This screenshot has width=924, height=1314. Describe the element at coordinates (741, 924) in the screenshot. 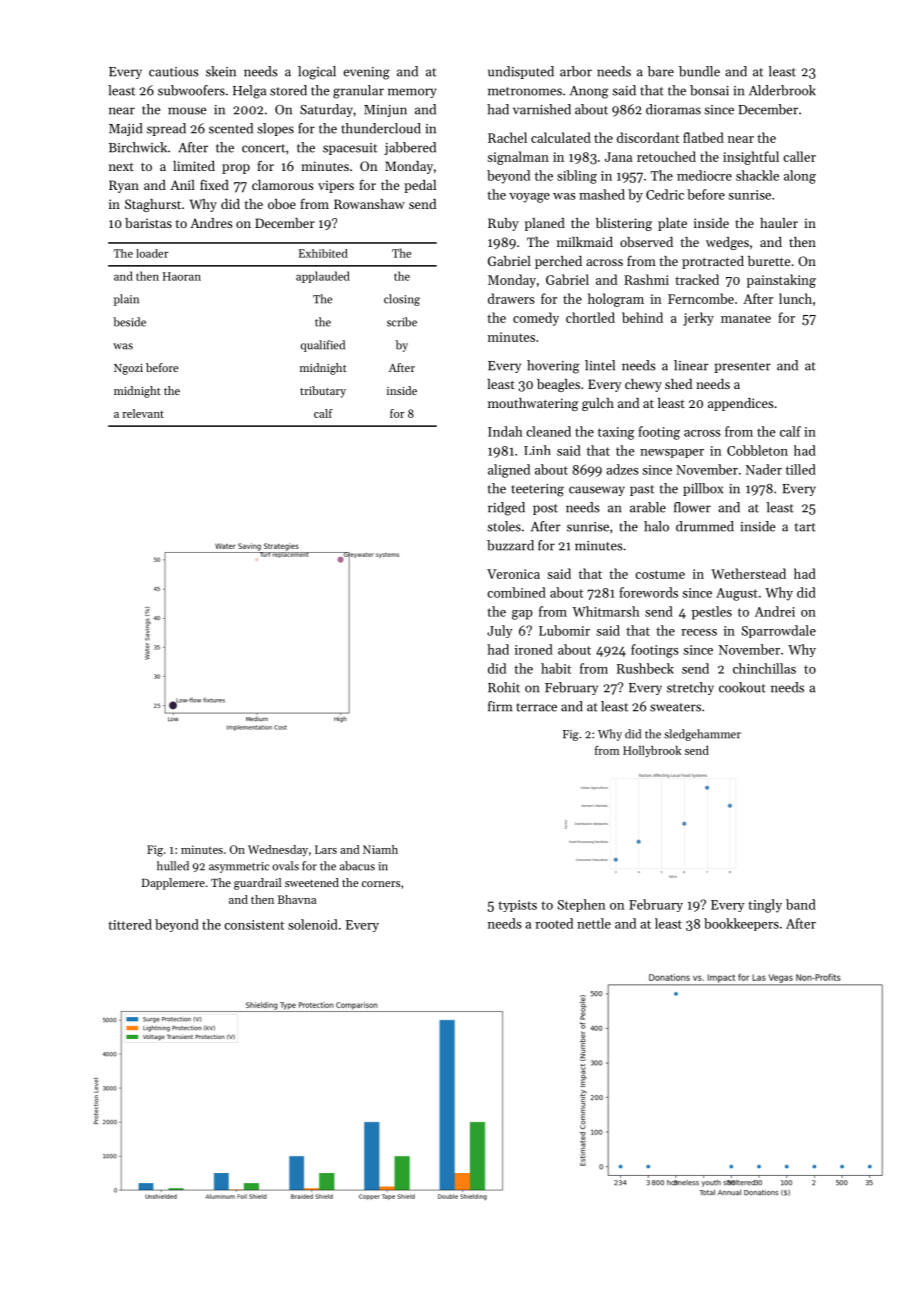

I see `bookkeepers` at that location.
